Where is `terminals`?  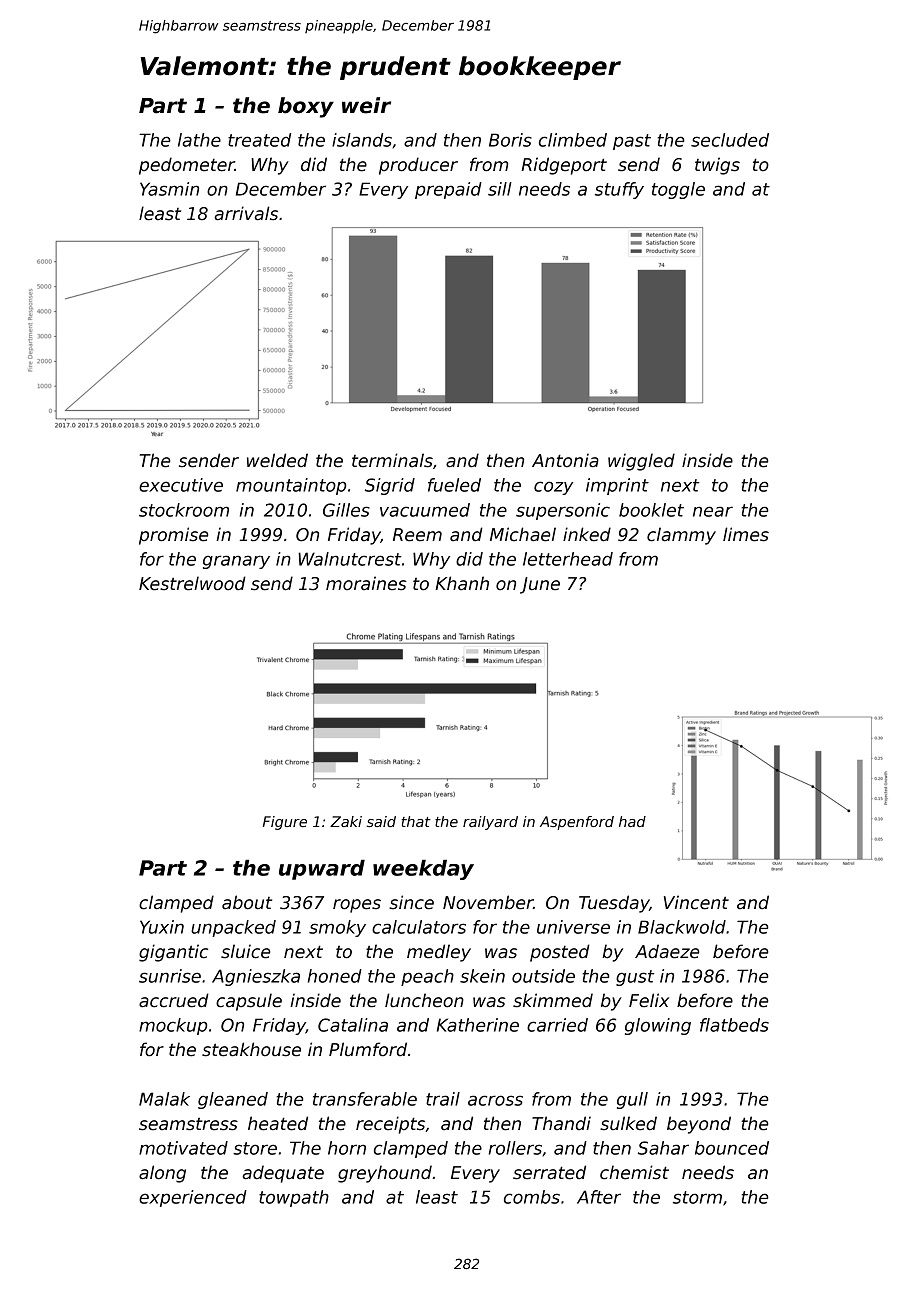 terminals is located at coordinates (392, 460).
